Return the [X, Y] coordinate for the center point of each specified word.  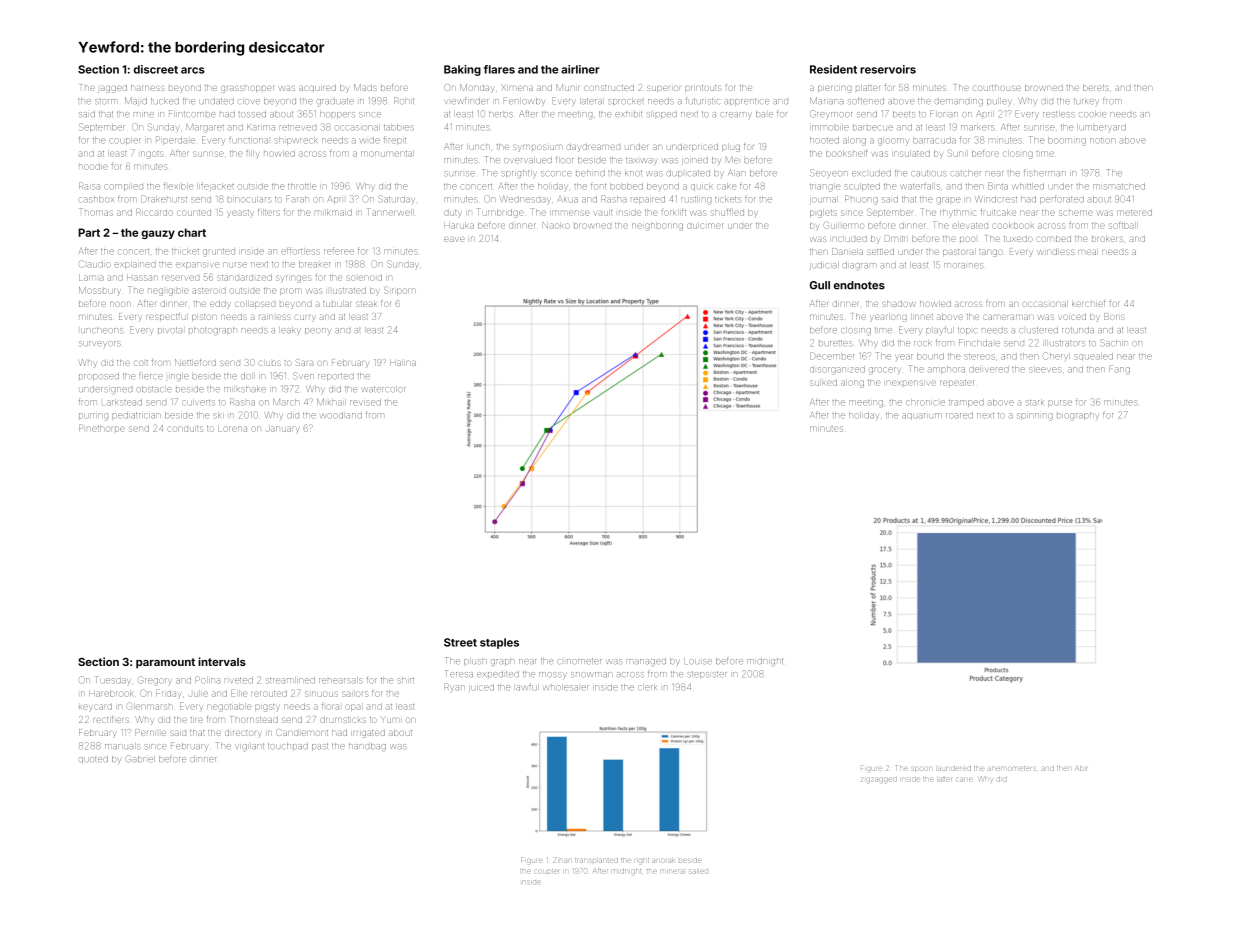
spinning [1035, 416]
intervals [222, 661]
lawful [526, 686]
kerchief [1088, 303]
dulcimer [705, 226]
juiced [481, 688]
